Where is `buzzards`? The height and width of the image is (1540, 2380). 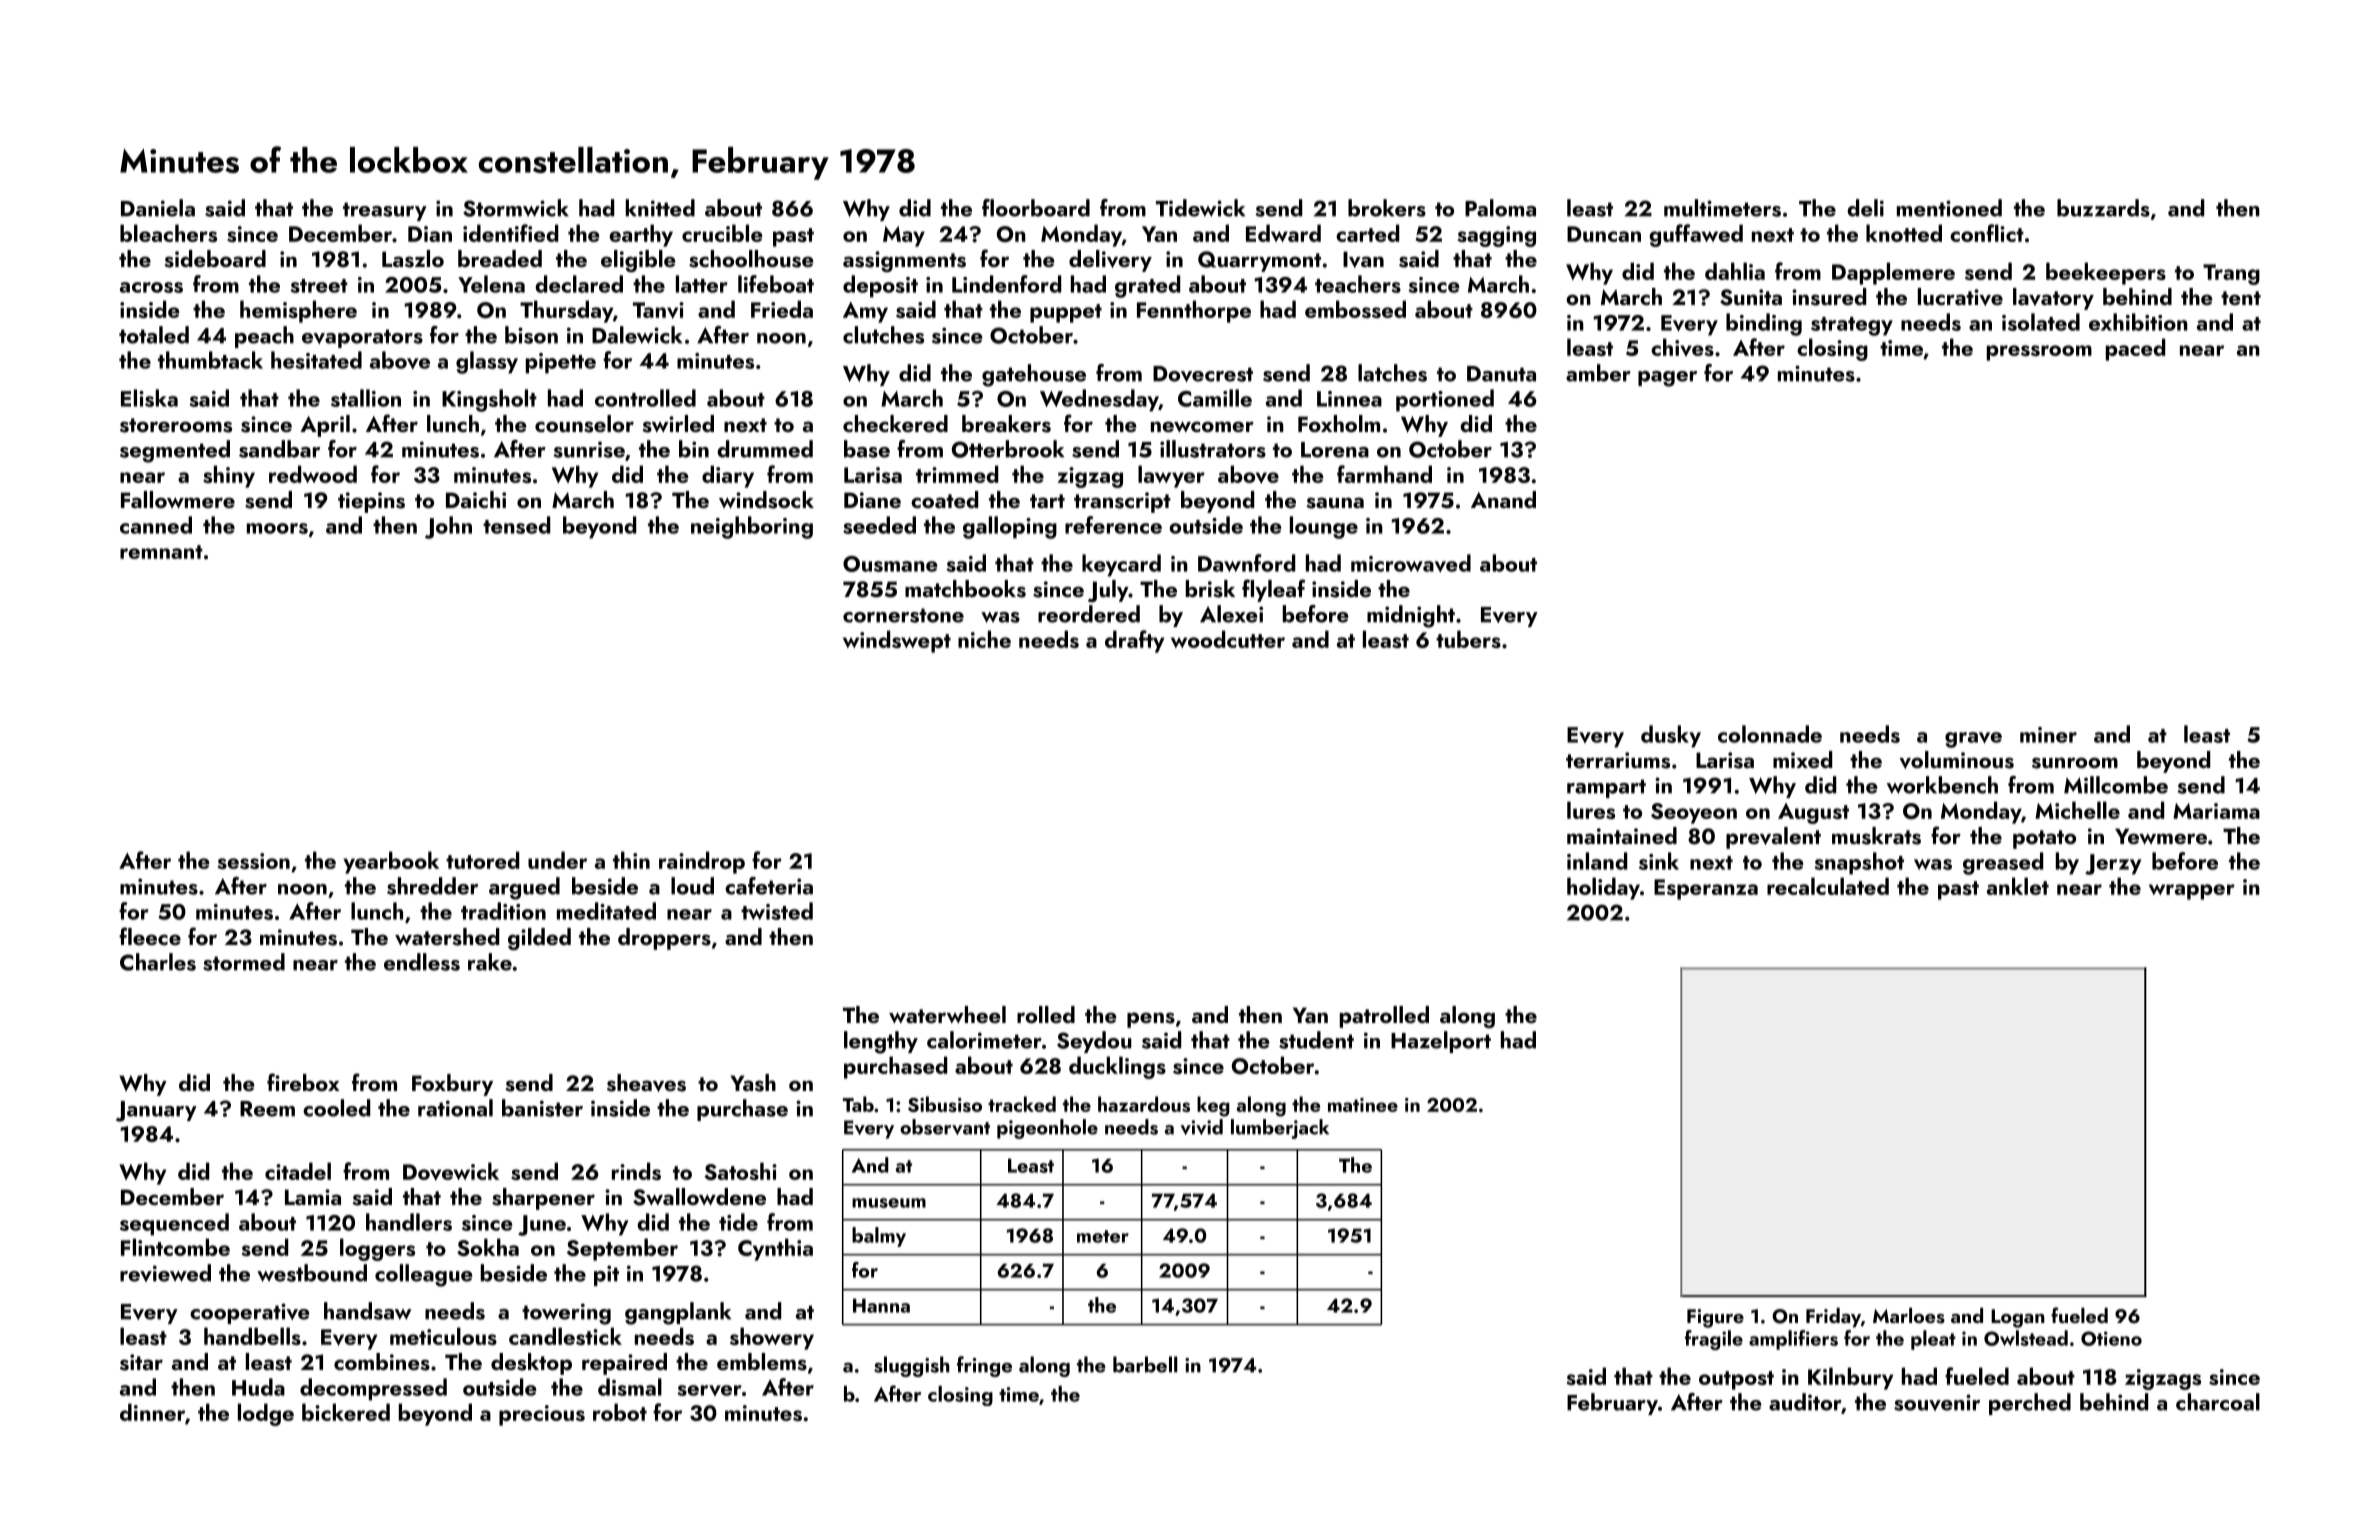
buzzards is located at coordinates (2103, 208).
